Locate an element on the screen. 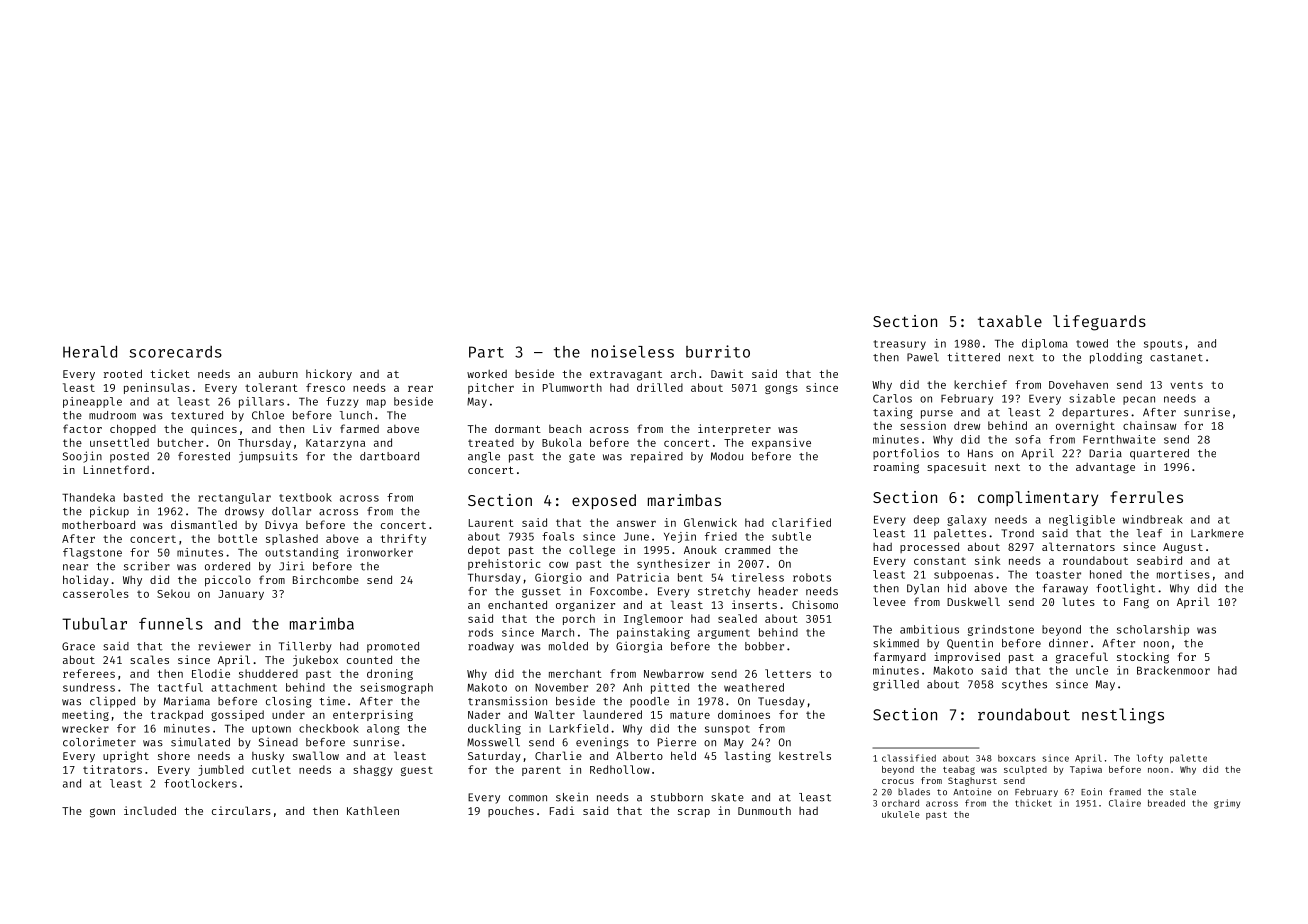 The image size is (1308, 924). Tubular is located at coordinates (94, 624).
